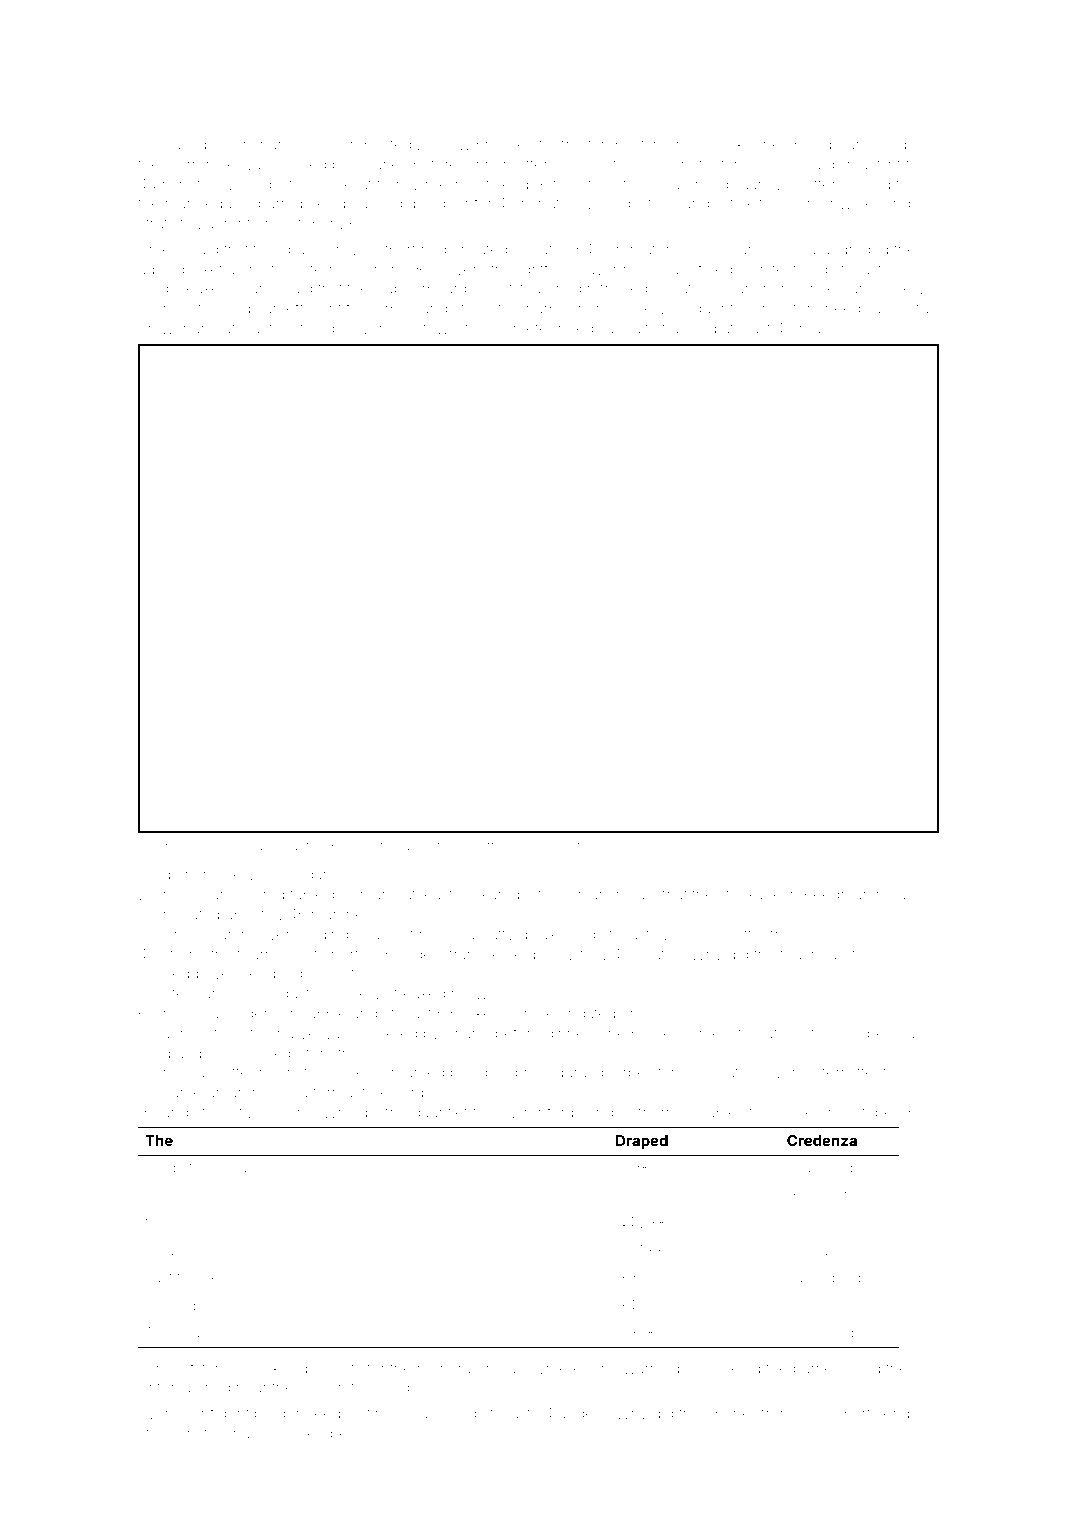  I want to click on Jurgen, so click(190, 1307).
